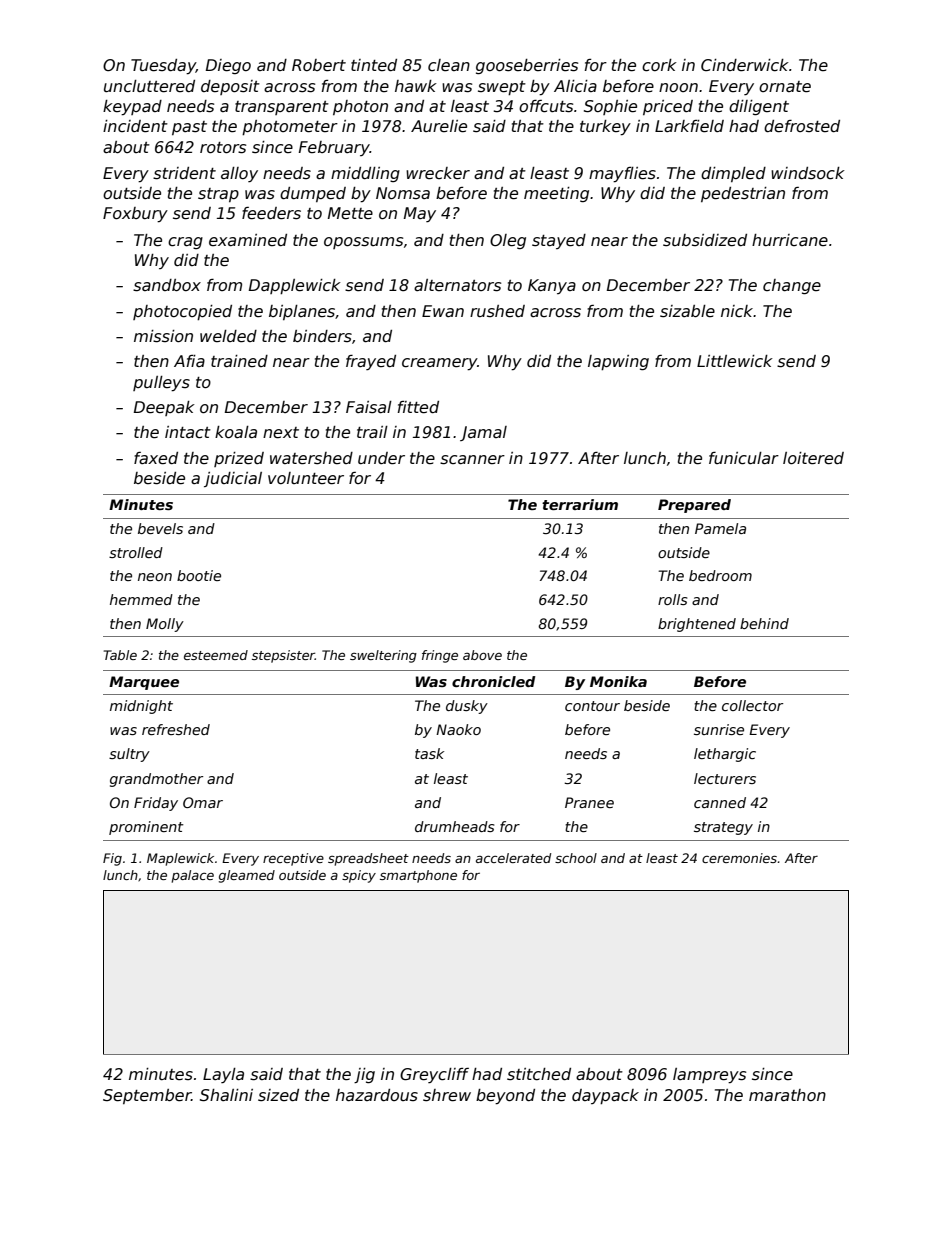  Describe the element at coordinates (334, 148) in the image. I see `February` at that location.
